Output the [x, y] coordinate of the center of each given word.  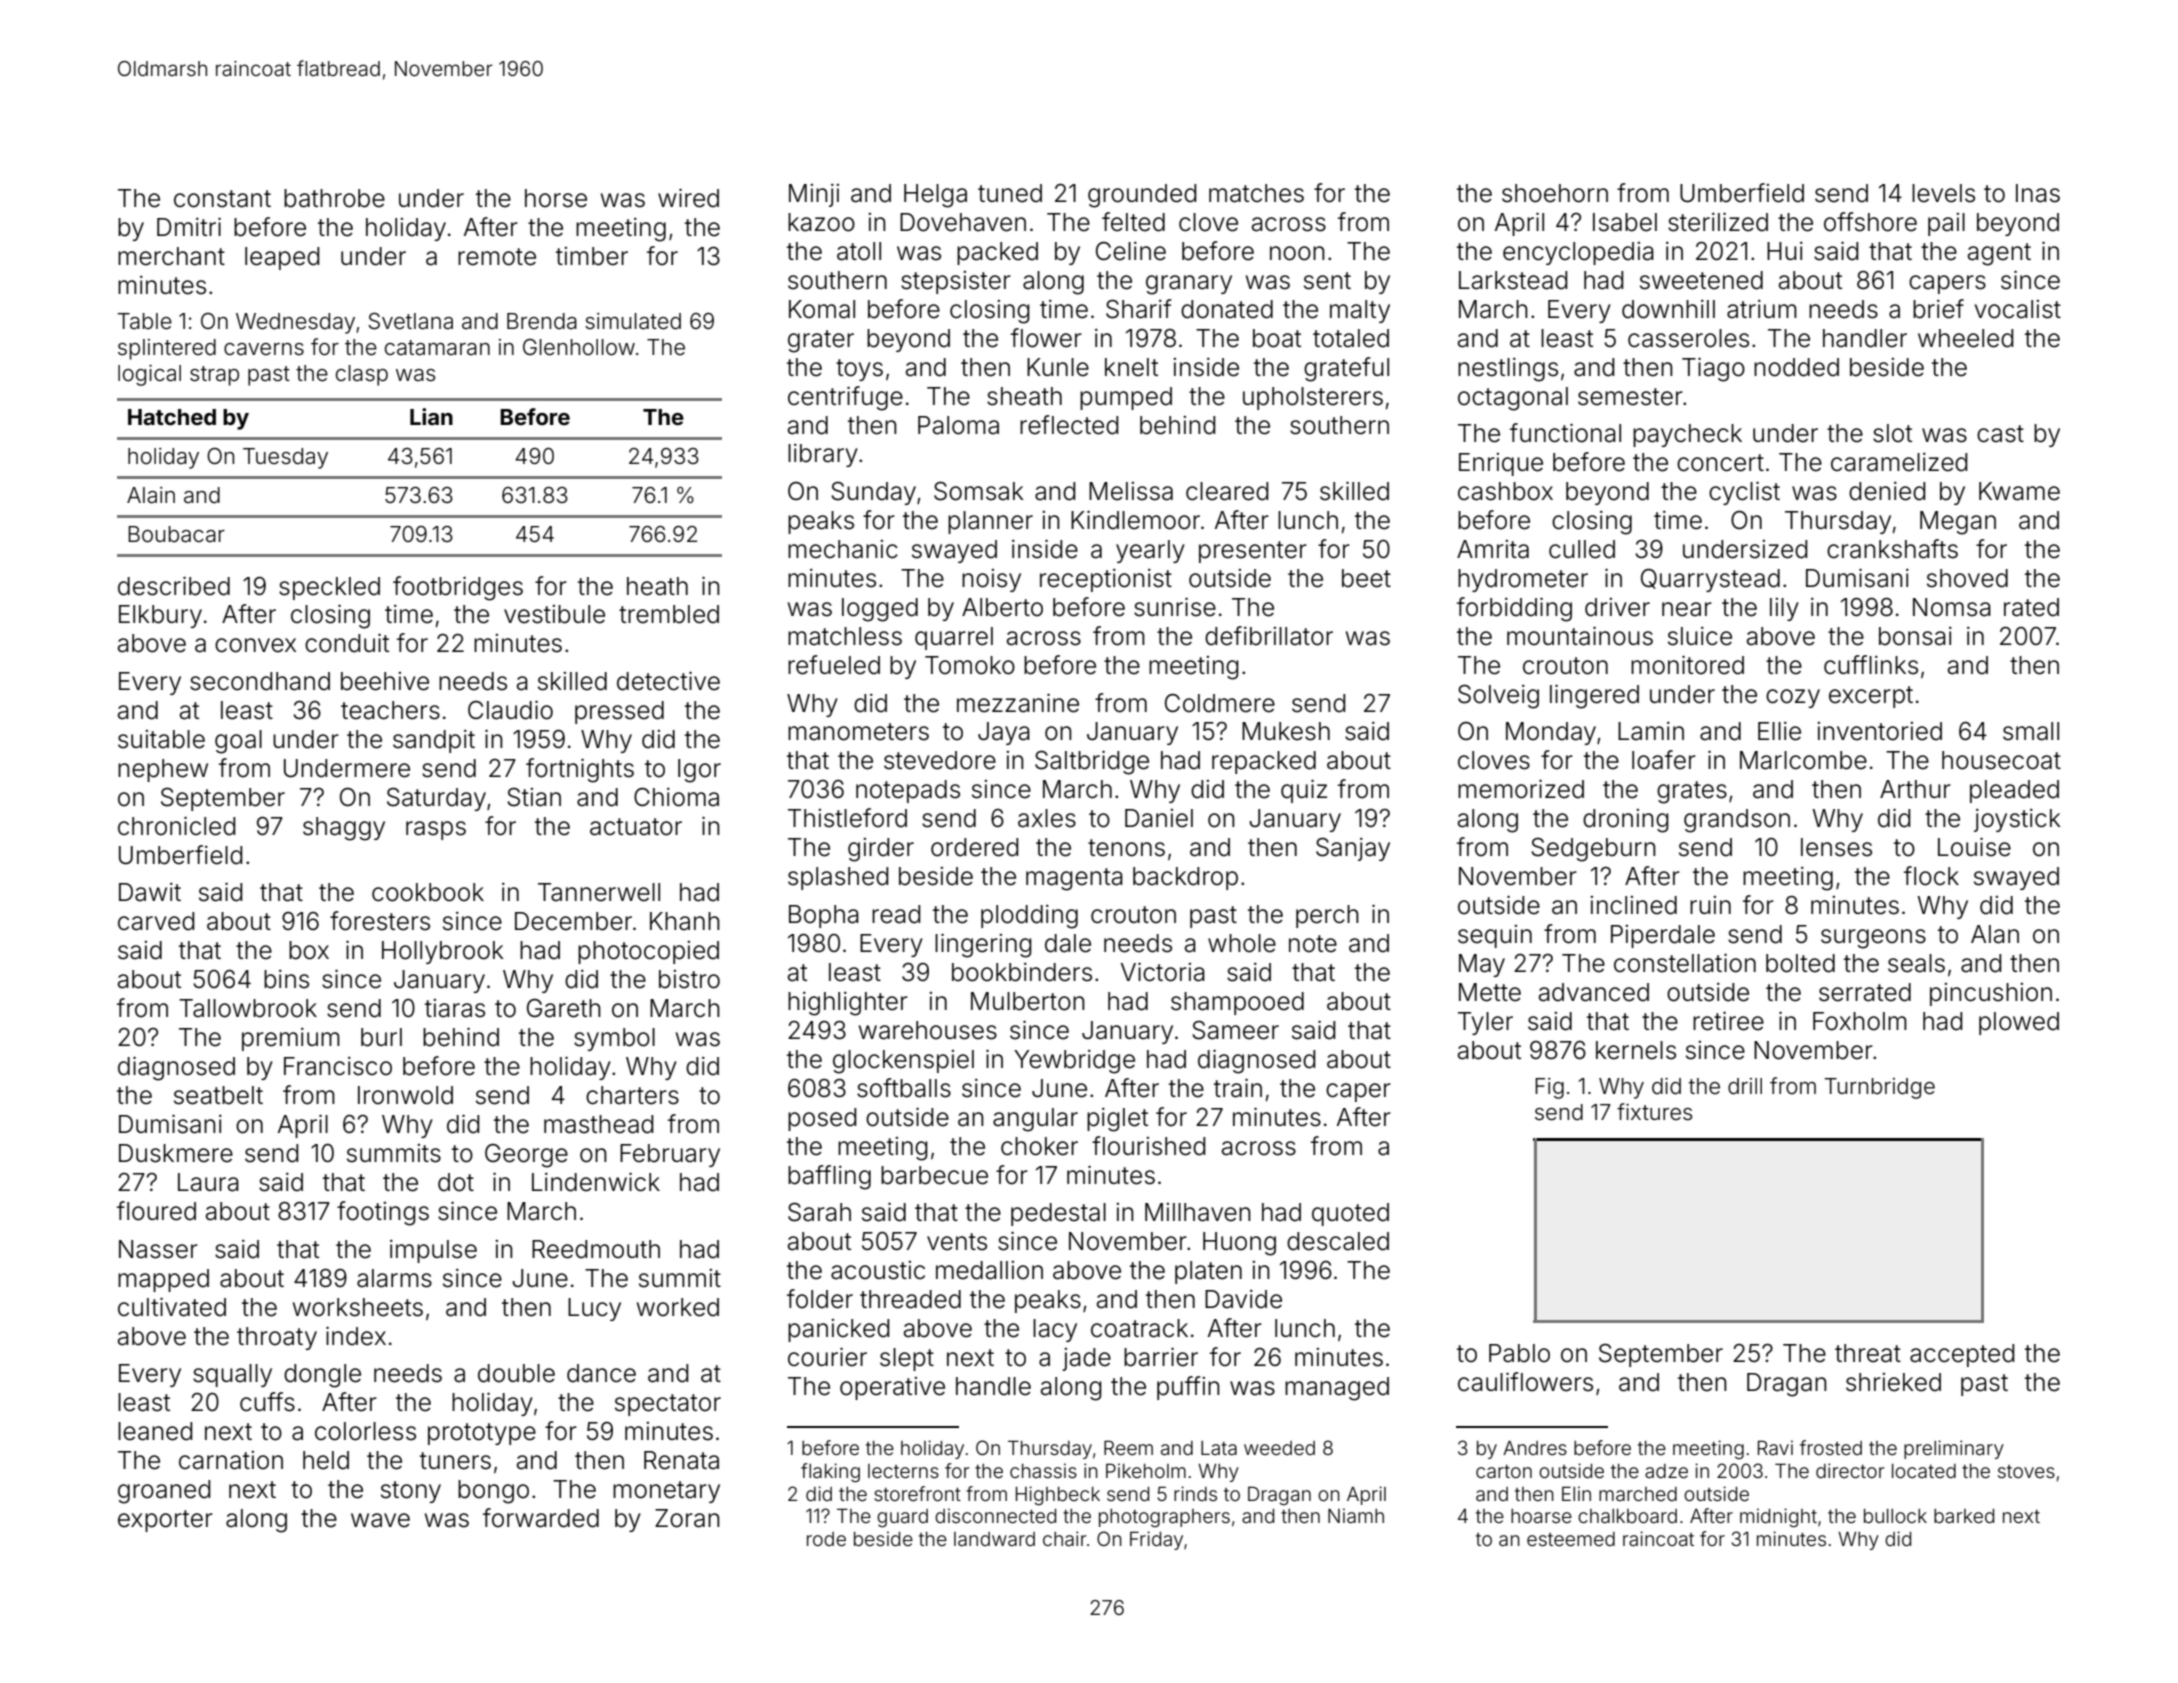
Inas [2038, 193]
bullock [1895, 1516]
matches [1256, 193]
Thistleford [847, 818]
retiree [1728, 1021]
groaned [164, 1492]
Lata [1219, 1448]
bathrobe [334, 198]
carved [156, 921]
